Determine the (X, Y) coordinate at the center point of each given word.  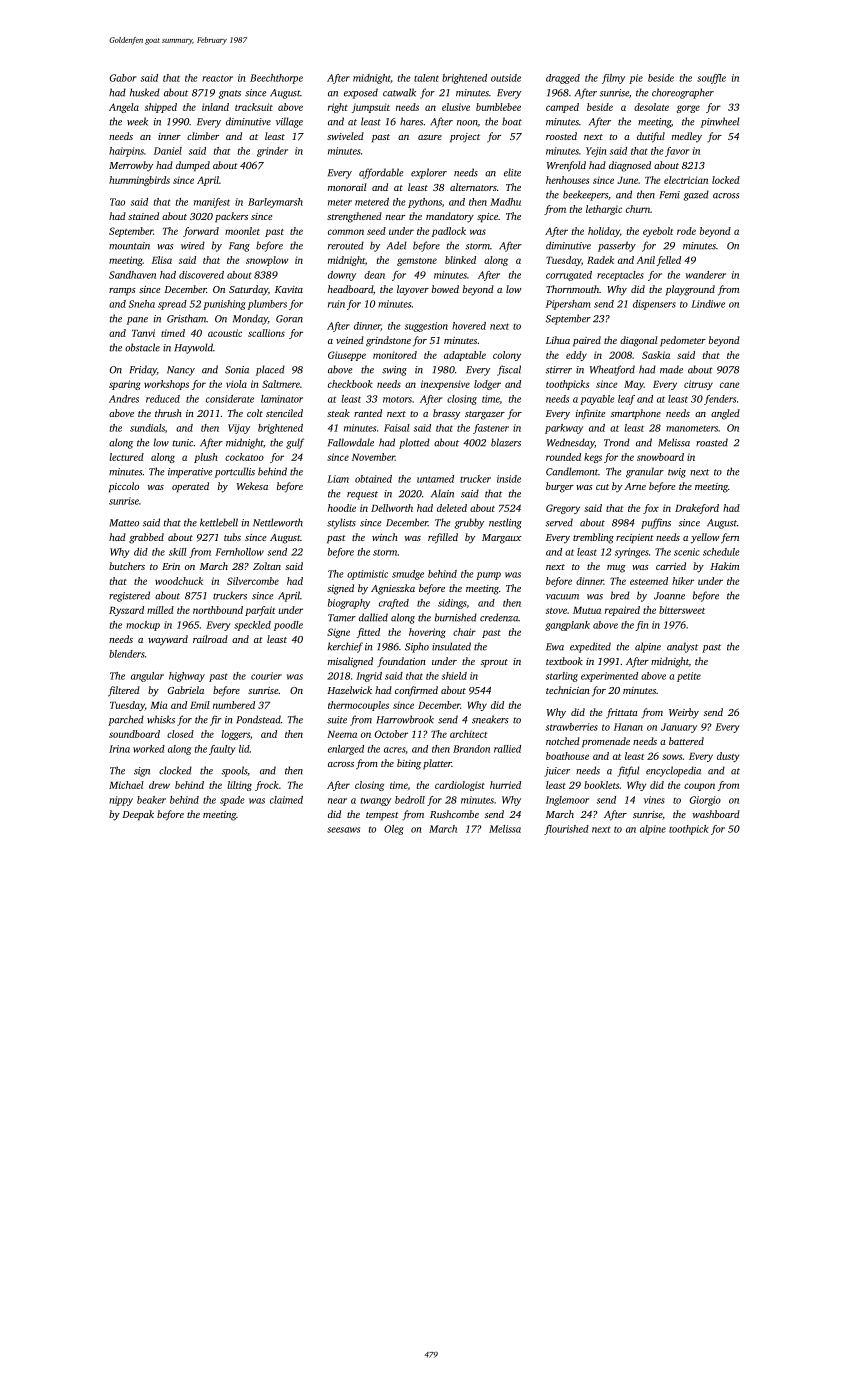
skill (178, 552)
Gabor (123, 78)
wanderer (706, 275)
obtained (373, 479)
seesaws (343, 830)
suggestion (426, 327)
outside (506, 78)
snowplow (267, 261)
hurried (505, 785)
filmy (613, 79)
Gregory (563, 509)
